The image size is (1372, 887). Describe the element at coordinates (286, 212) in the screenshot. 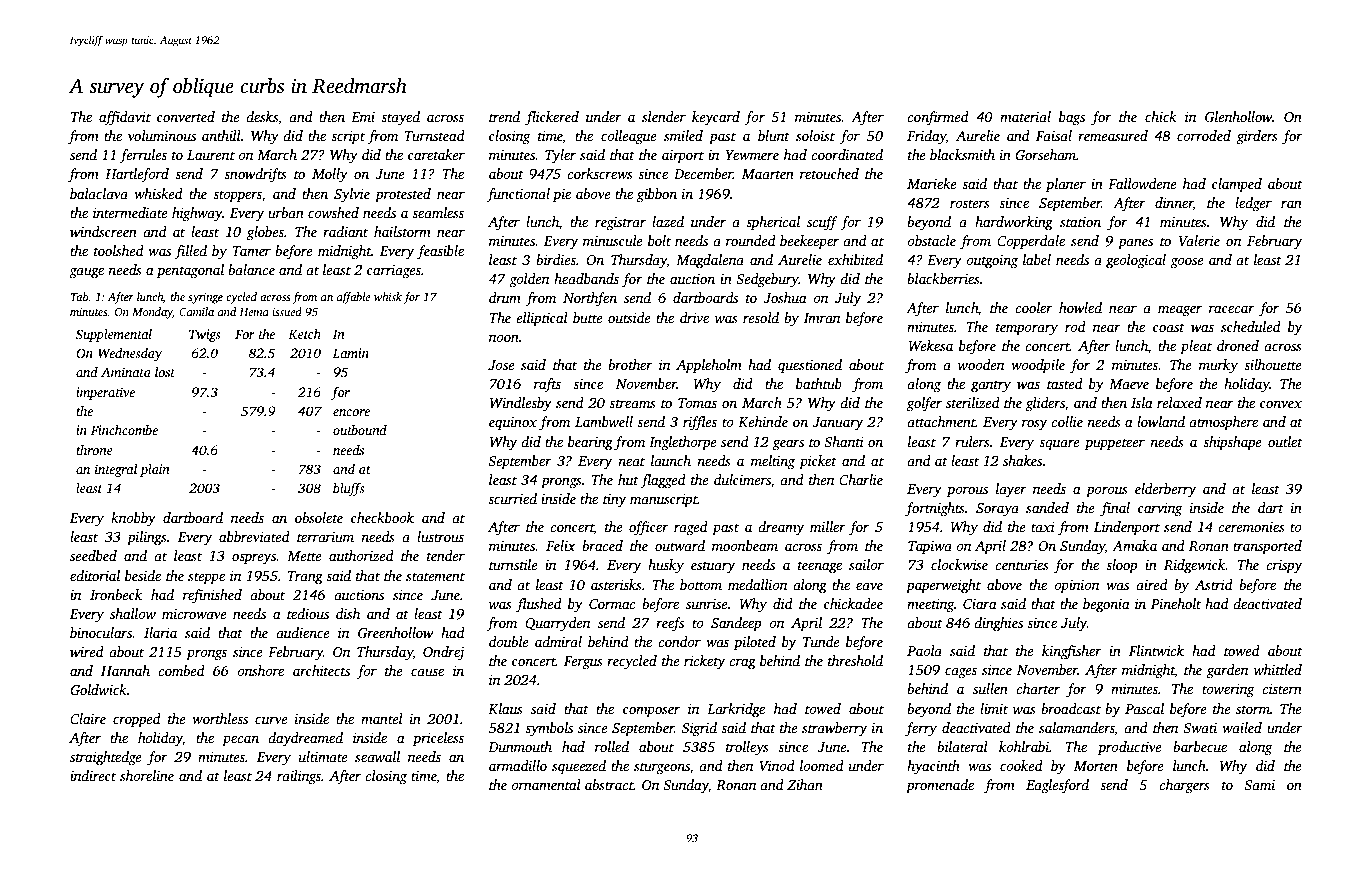

I see `urban` at that location.
